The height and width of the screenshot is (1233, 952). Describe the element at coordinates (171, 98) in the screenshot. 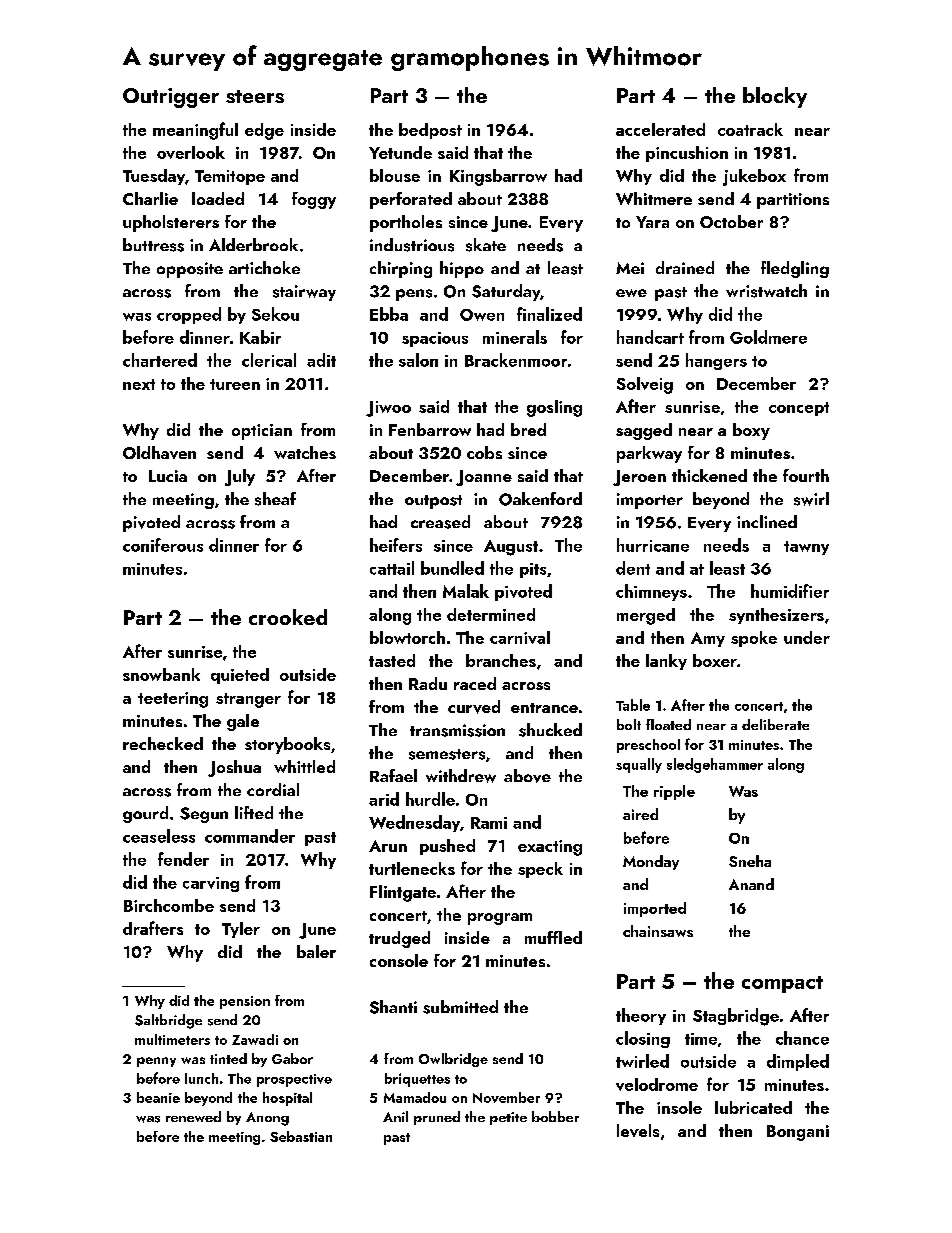

I see `Outrigger` at that location.
